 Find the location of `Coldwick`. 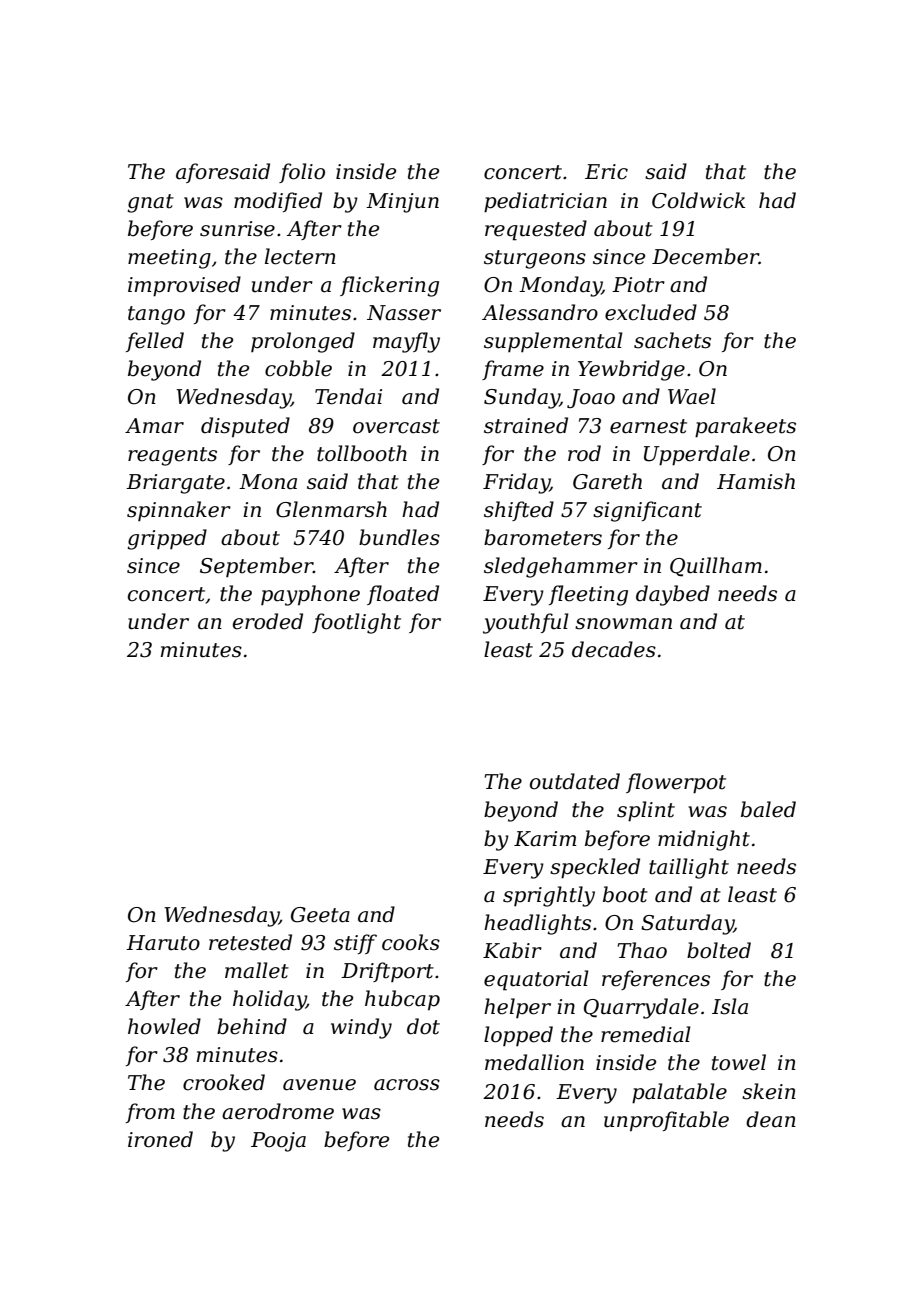

Coldwick is located at coordinates (698, 200).
